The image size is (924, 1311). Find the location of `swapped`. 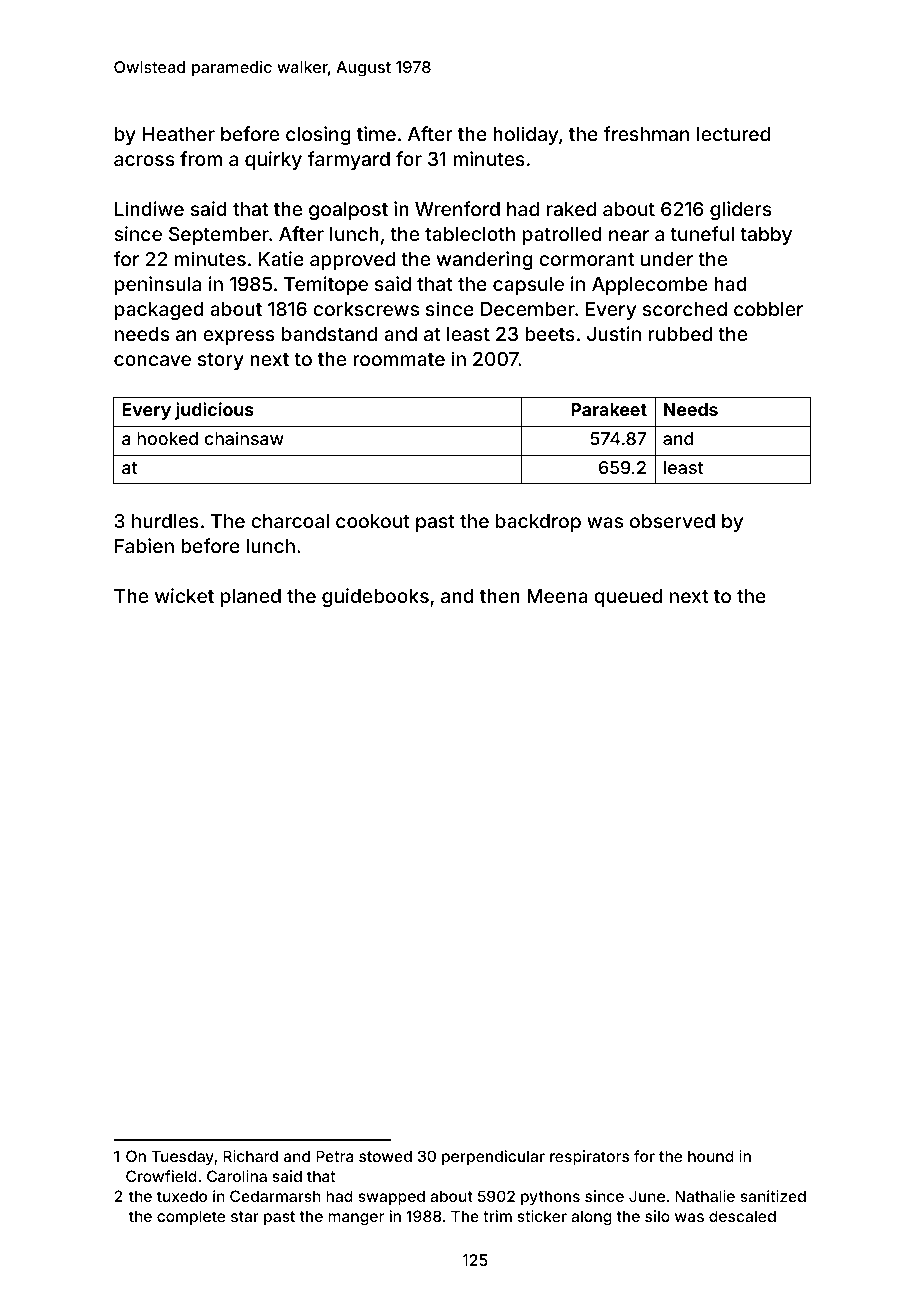

swapped is located at coordinates (391, 1197).
